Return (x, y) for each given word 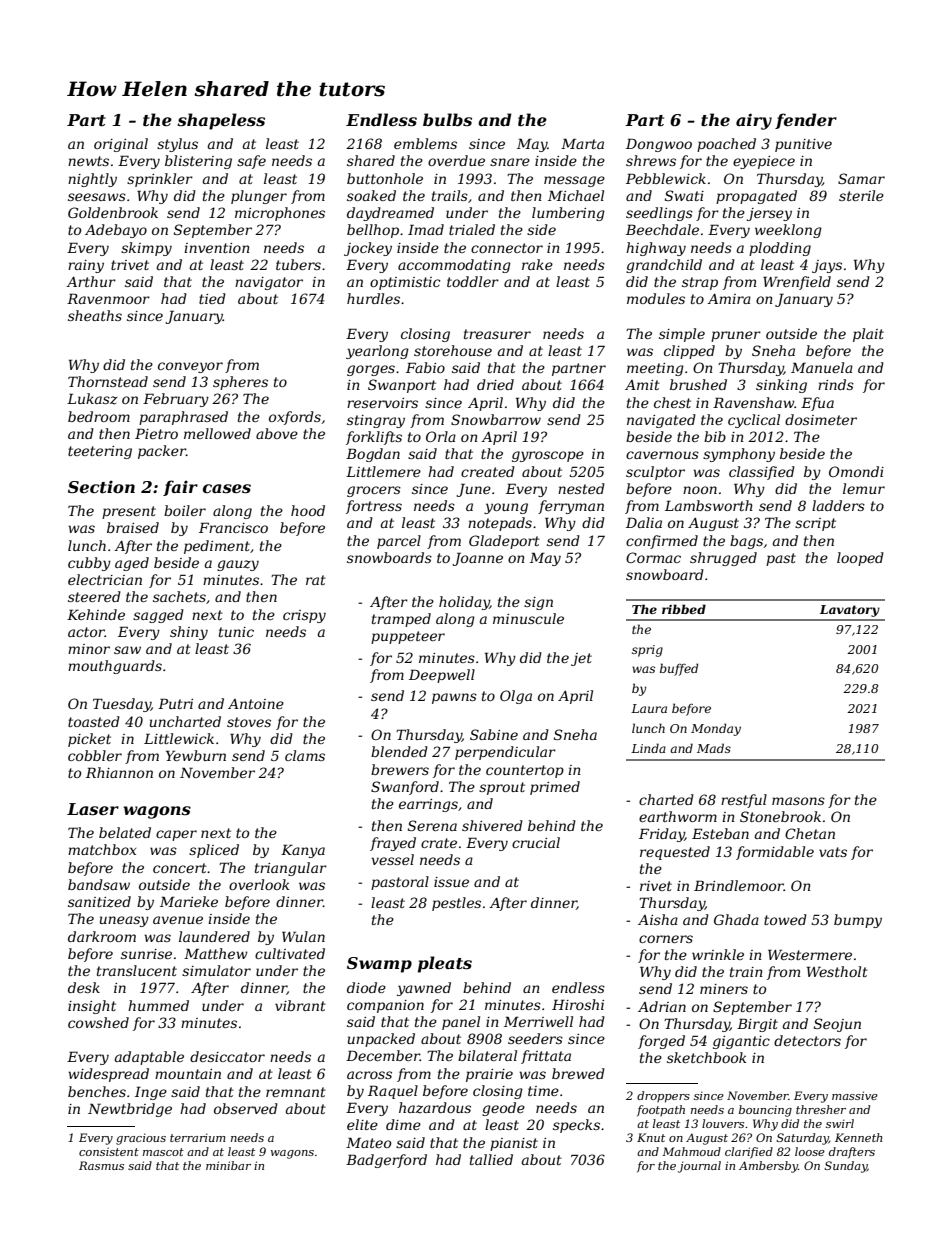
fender (806, 121)
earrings (428, 805)
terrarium (198, 1137)
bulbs (447, 119)
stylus (177, 145)
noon (700, 490)
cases (227, 488)
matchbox (102, 849)
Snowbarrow (496, 419)
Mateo (368, 1143)
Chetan (810, 833)
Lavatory (850, 611)
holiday (464, 603)
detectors (807, 1040)
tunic (236, 632)
